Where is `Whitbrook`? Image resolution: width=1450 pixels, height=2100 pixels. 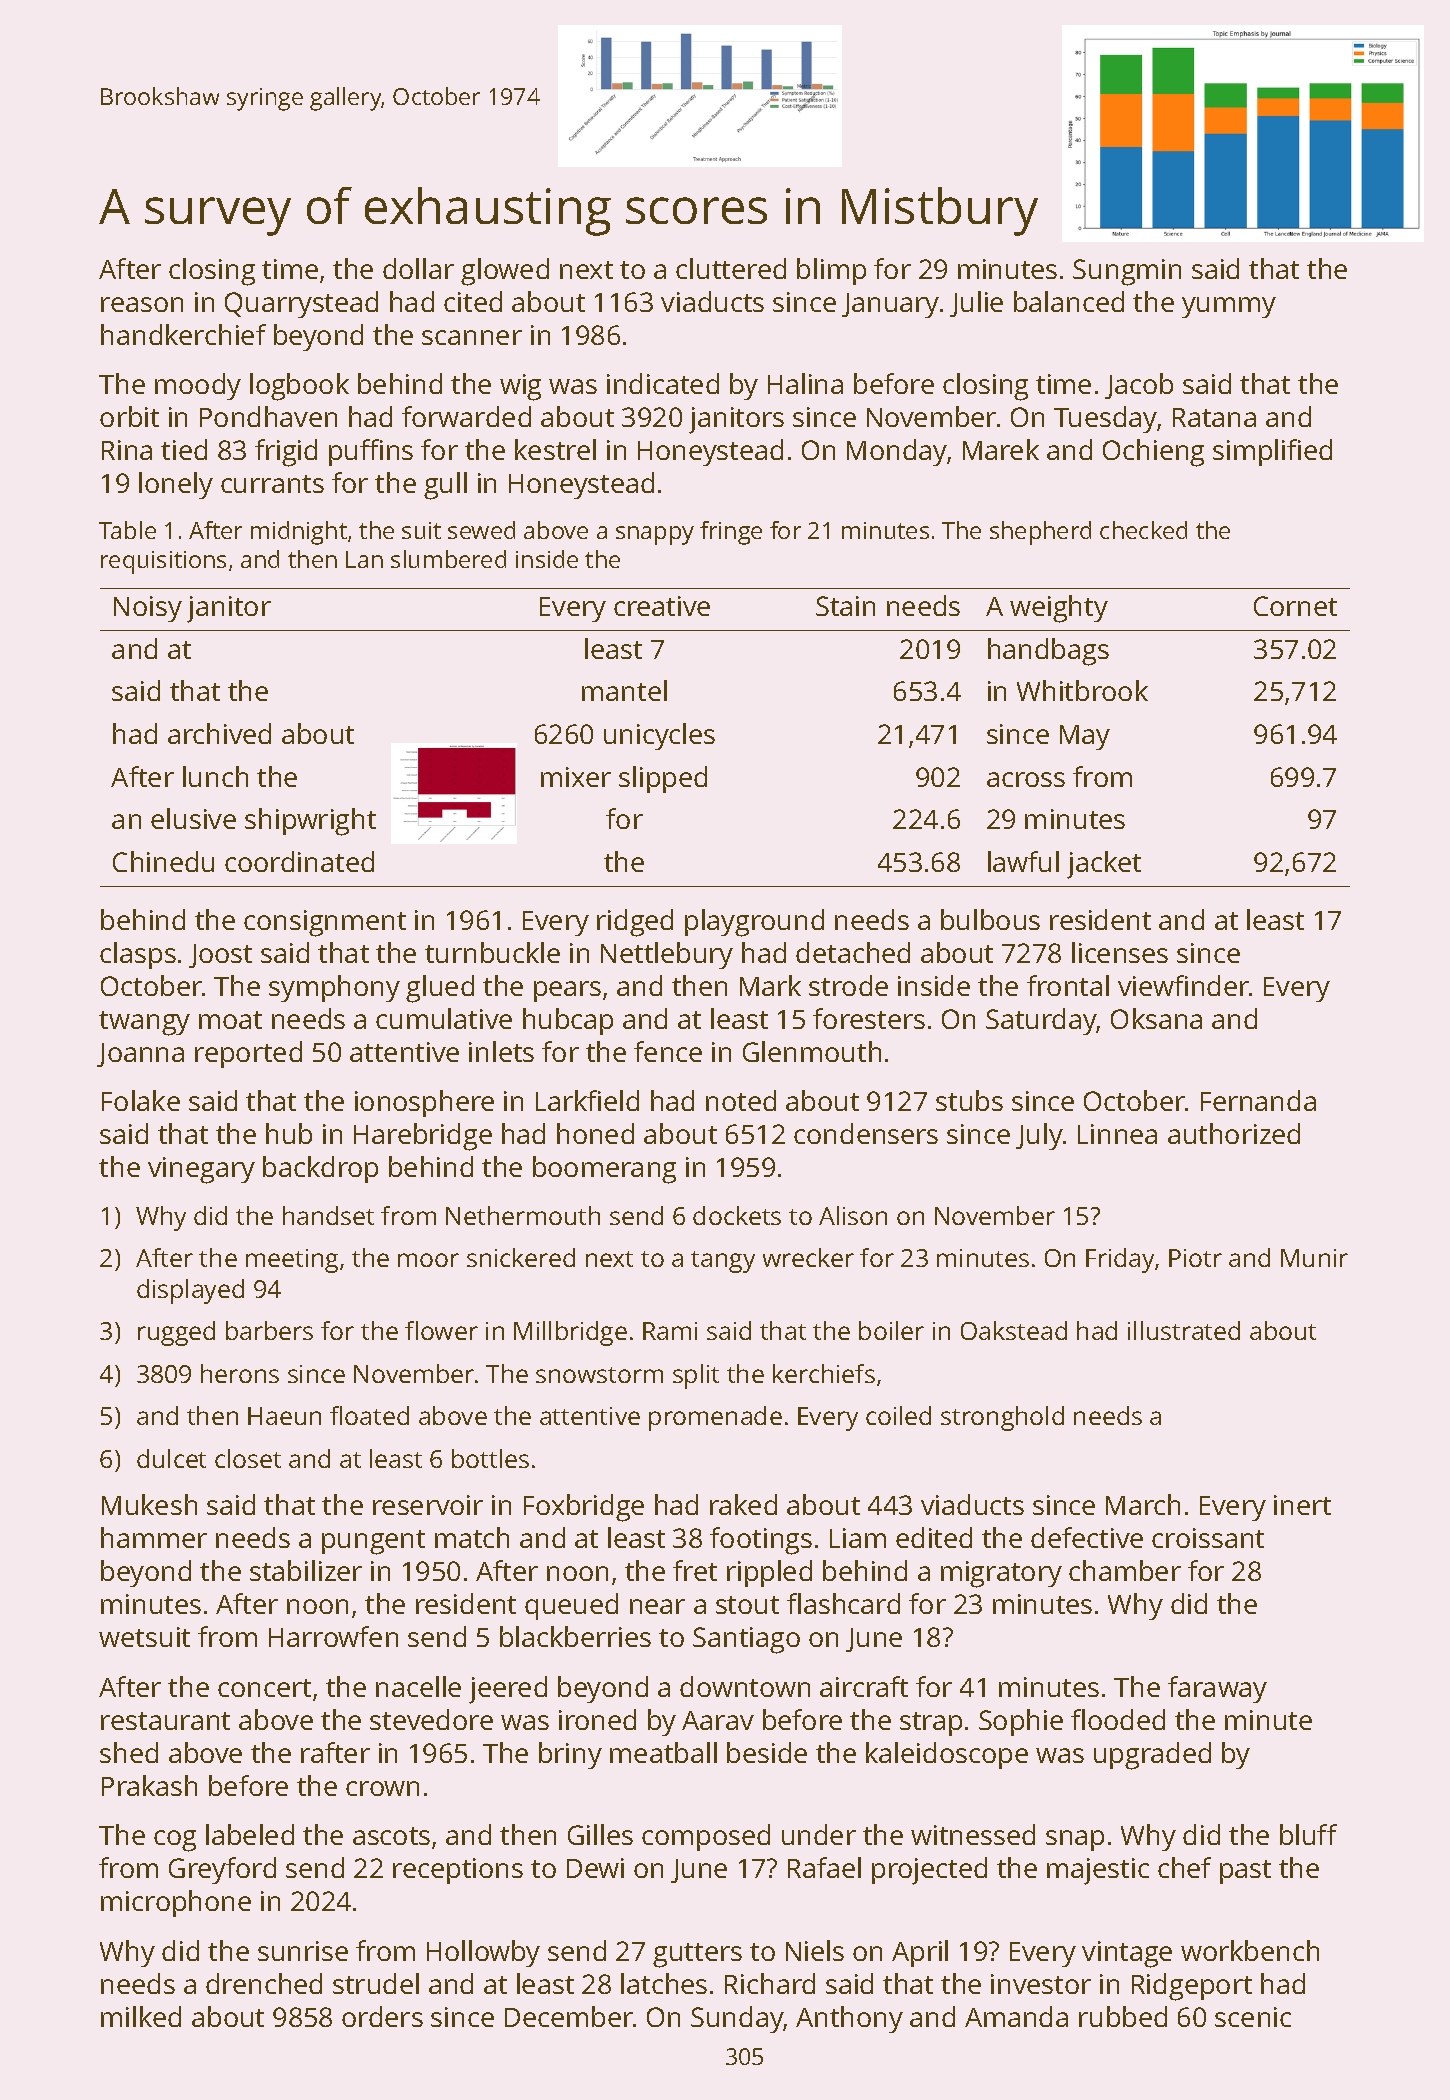
Whitbrook is located at coordinates (1082, 690).
